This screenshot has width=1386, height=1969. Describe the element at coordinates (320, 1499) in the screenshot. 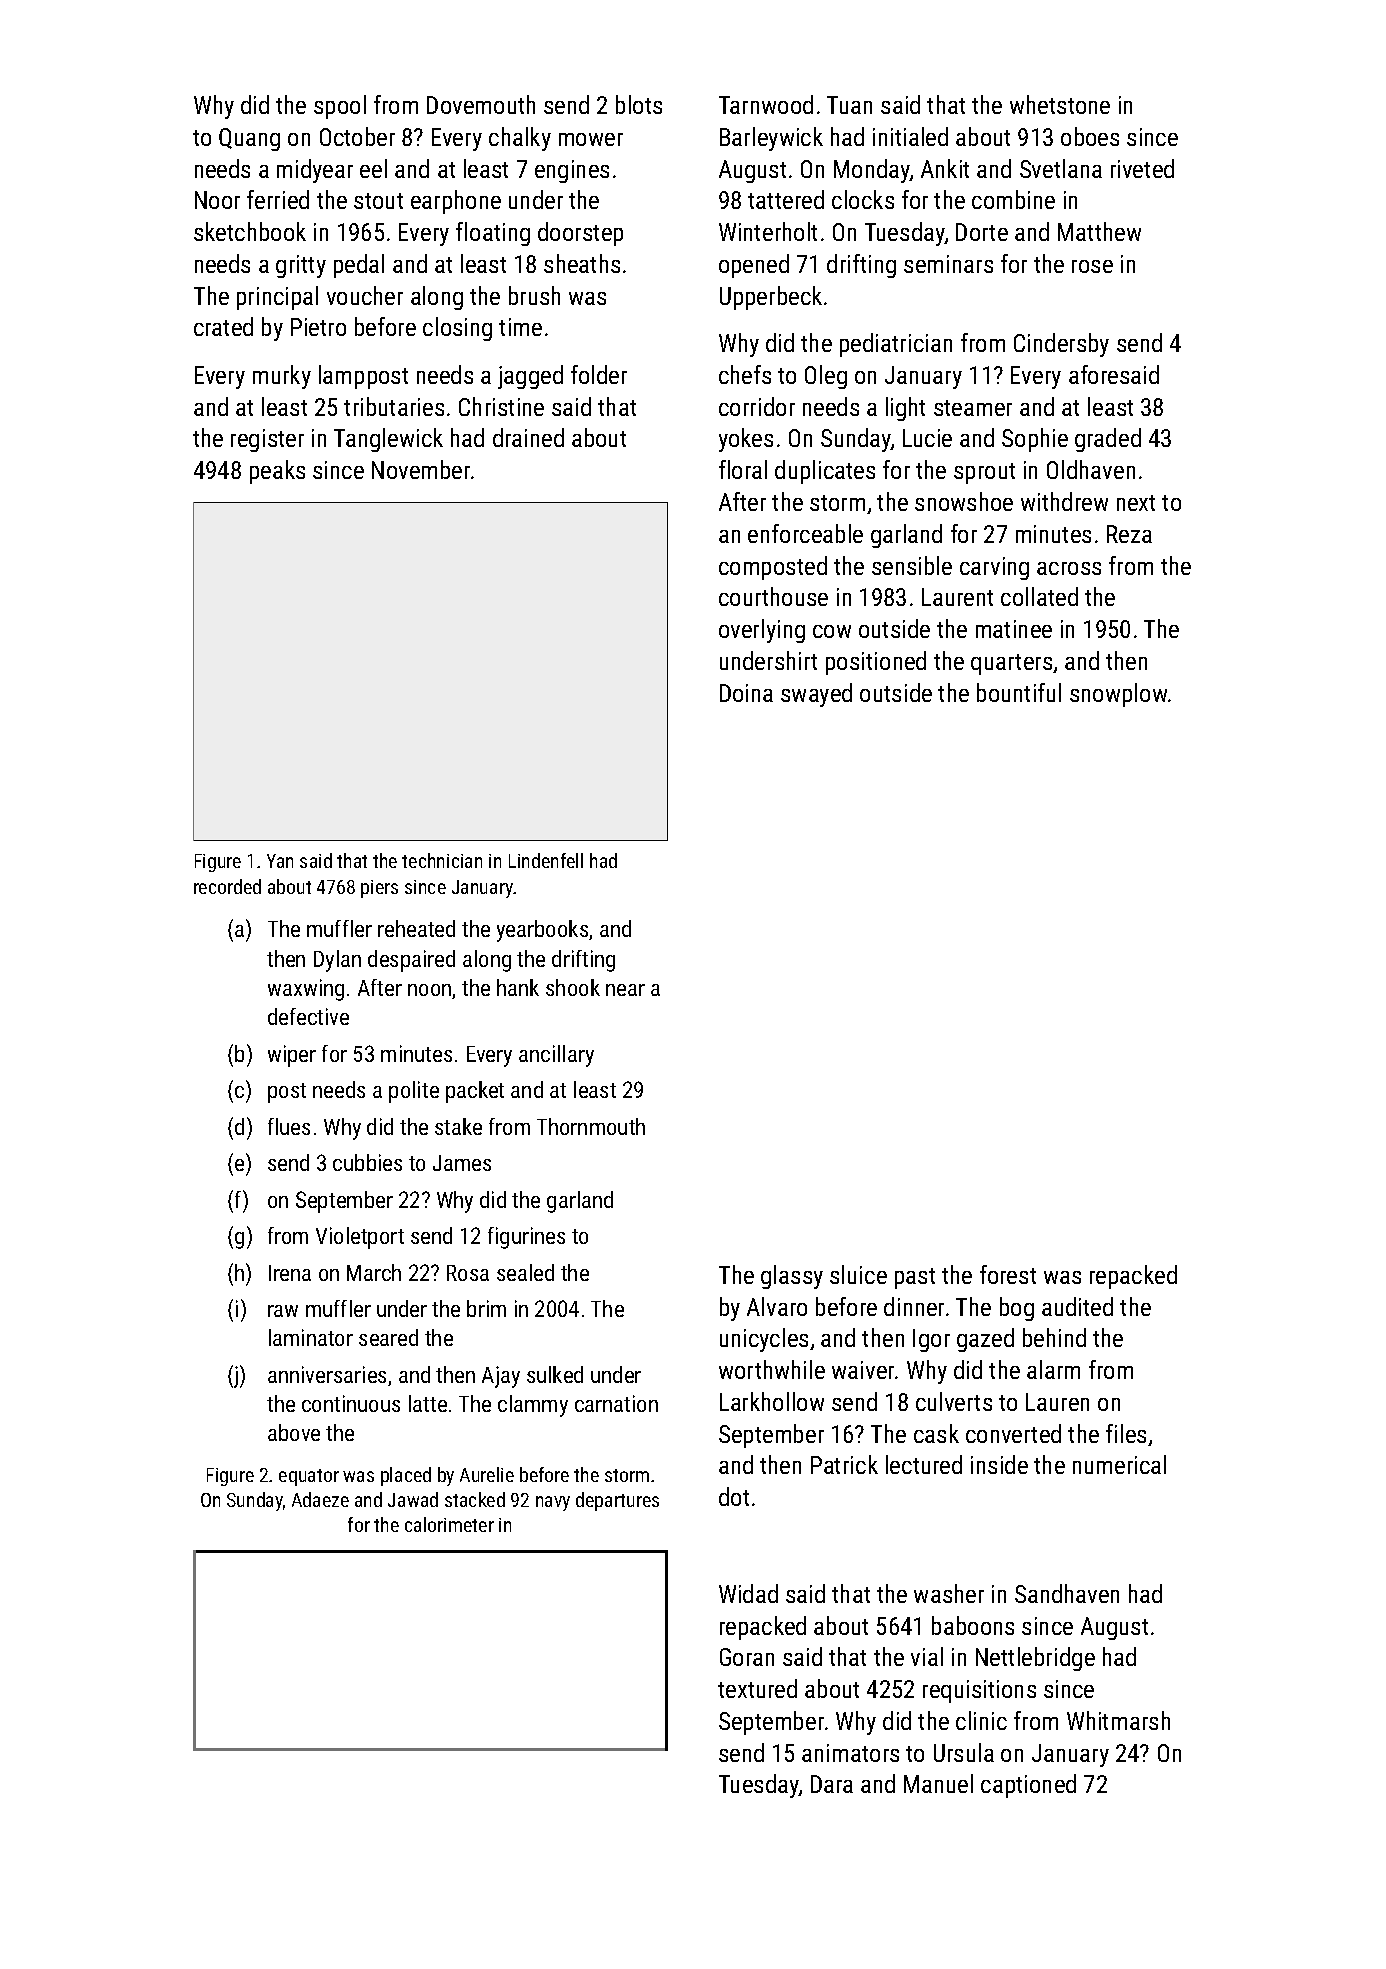

I see `Adaeze` at that location.
